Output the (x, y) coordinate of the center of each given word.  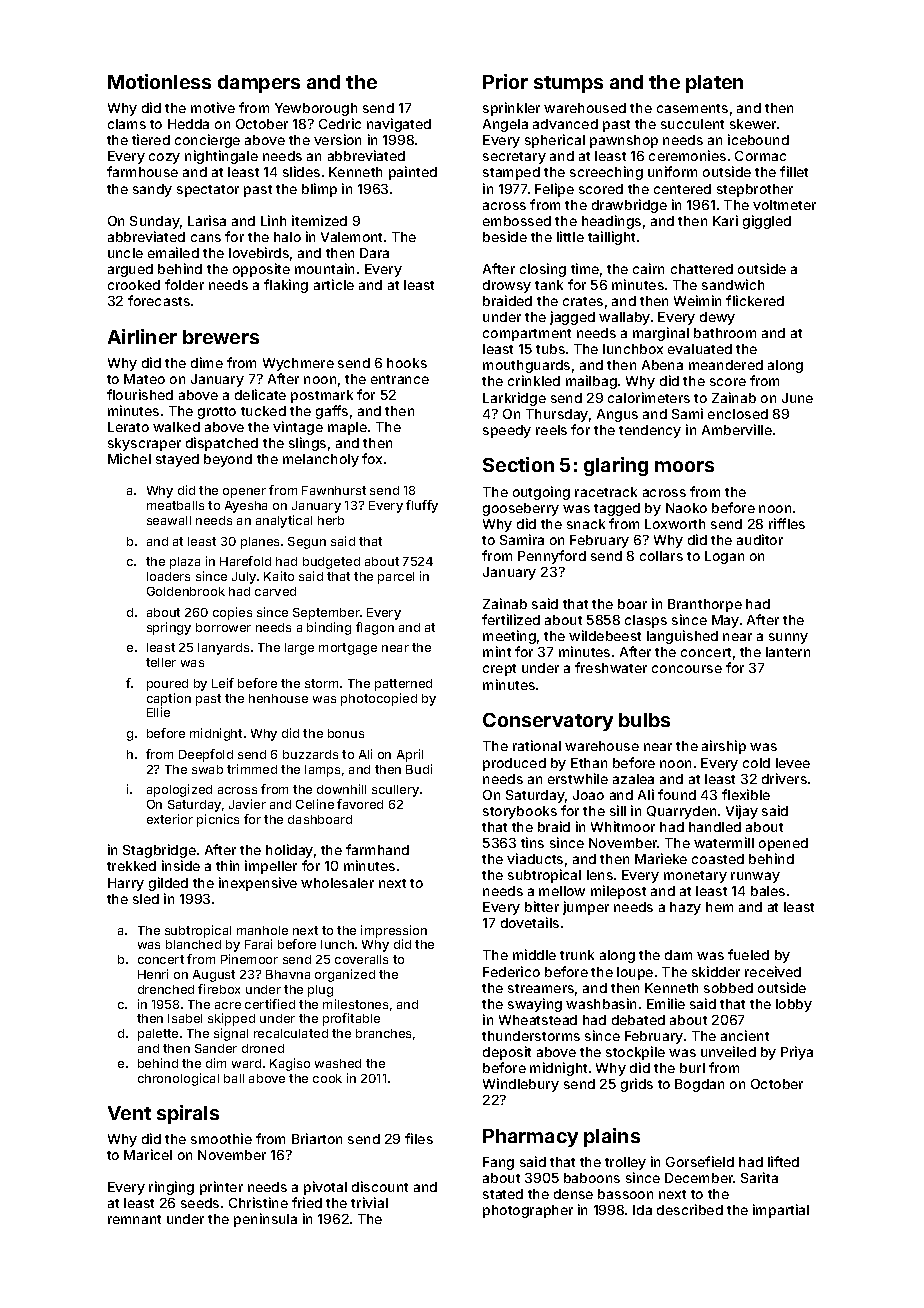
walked (176, 427)
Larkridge (514, 399)
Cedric (340, 123)
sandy (152, 190)
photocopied (379, 699)
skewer (753, 124)
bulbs (644, 720)
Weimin (697, 300)
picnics (218, 820)
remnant (134, 1219)
